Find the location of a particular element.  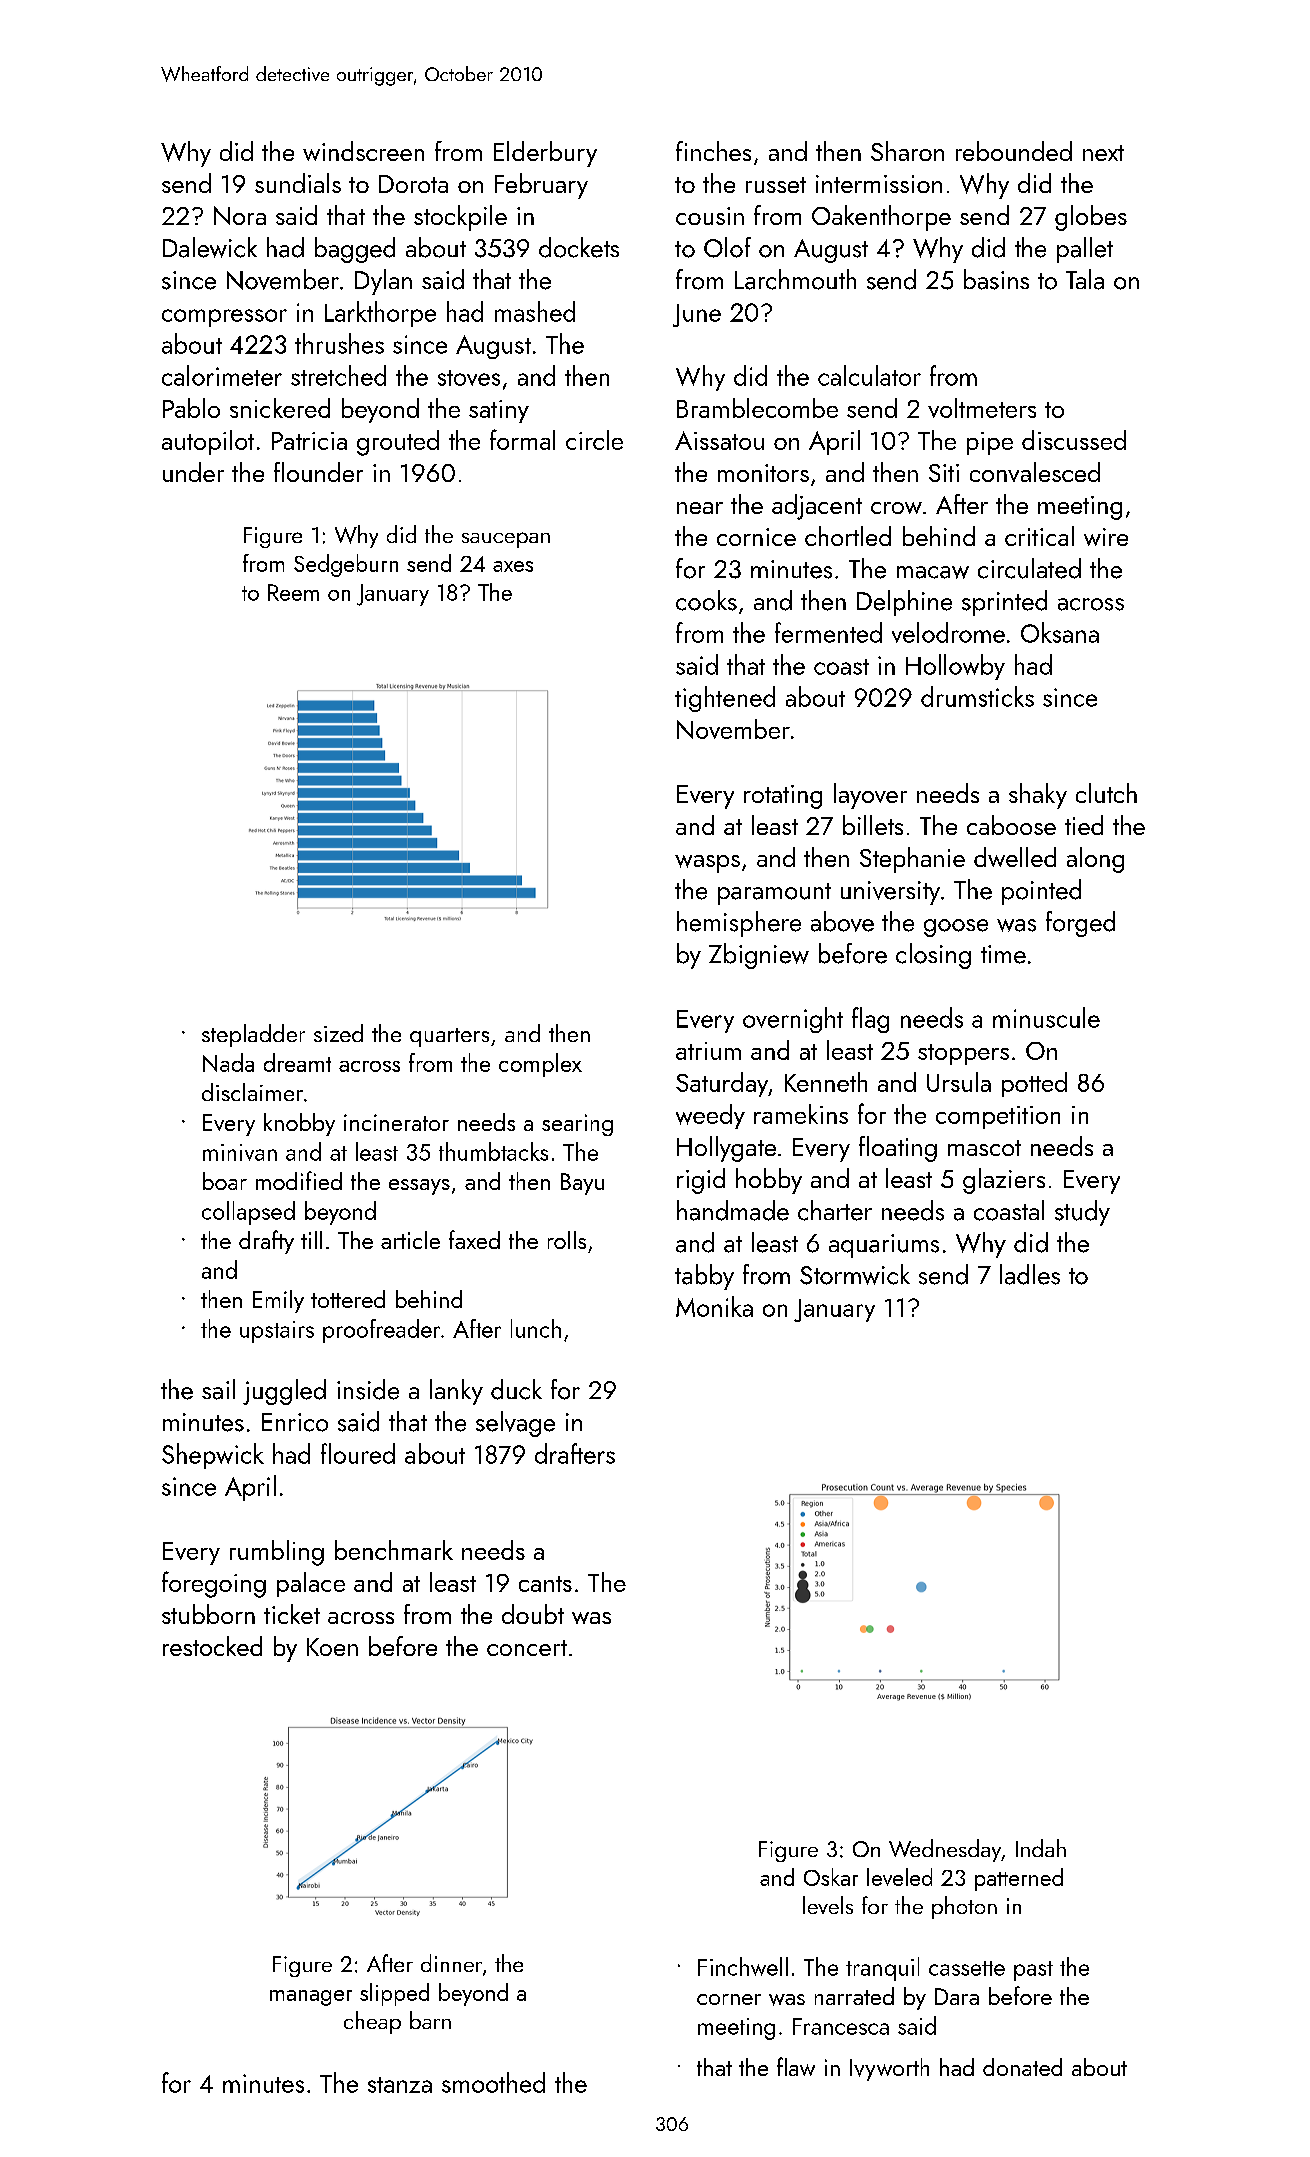

macaw is located at coordinates (933, 572).
